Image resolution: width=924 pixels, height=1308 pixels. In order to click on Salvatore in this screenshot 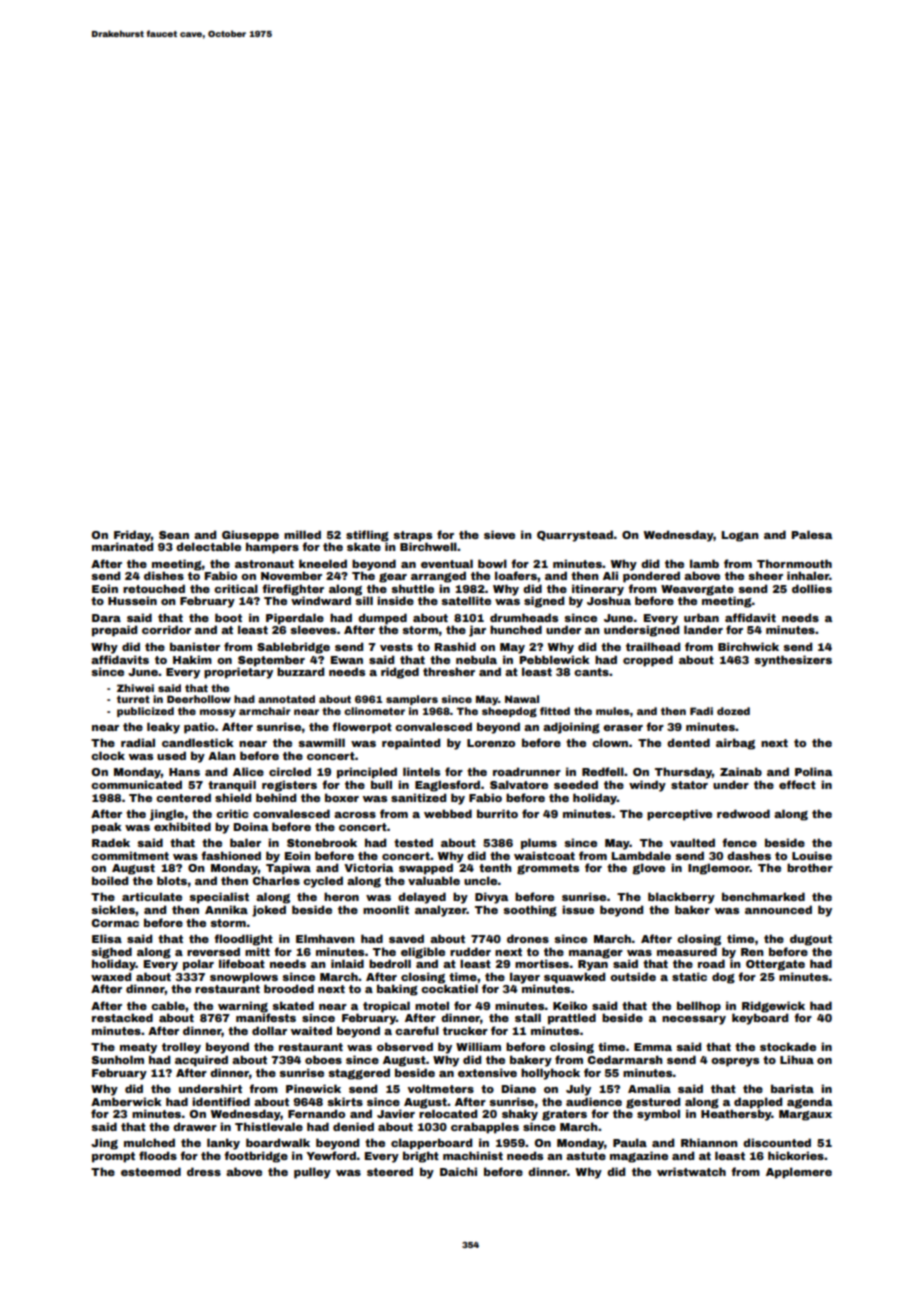, I will do `click(519, 784)`.
